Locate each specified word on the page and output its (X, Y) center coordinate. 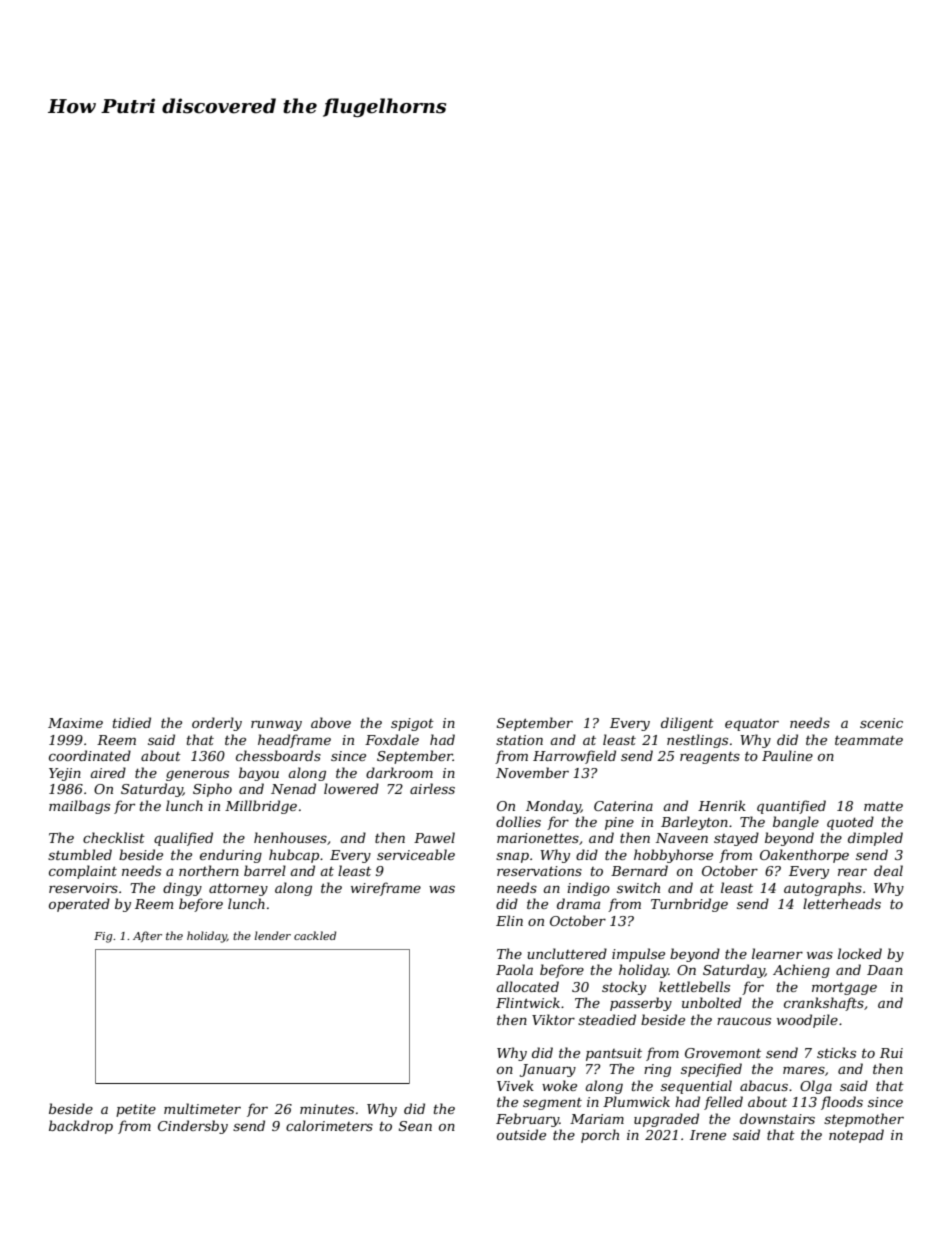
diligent (687, 724)
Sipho (212, 790)
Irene (708, 1135)
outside (521, 1134)
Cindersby (193, 1127)
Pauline (787, 755)
